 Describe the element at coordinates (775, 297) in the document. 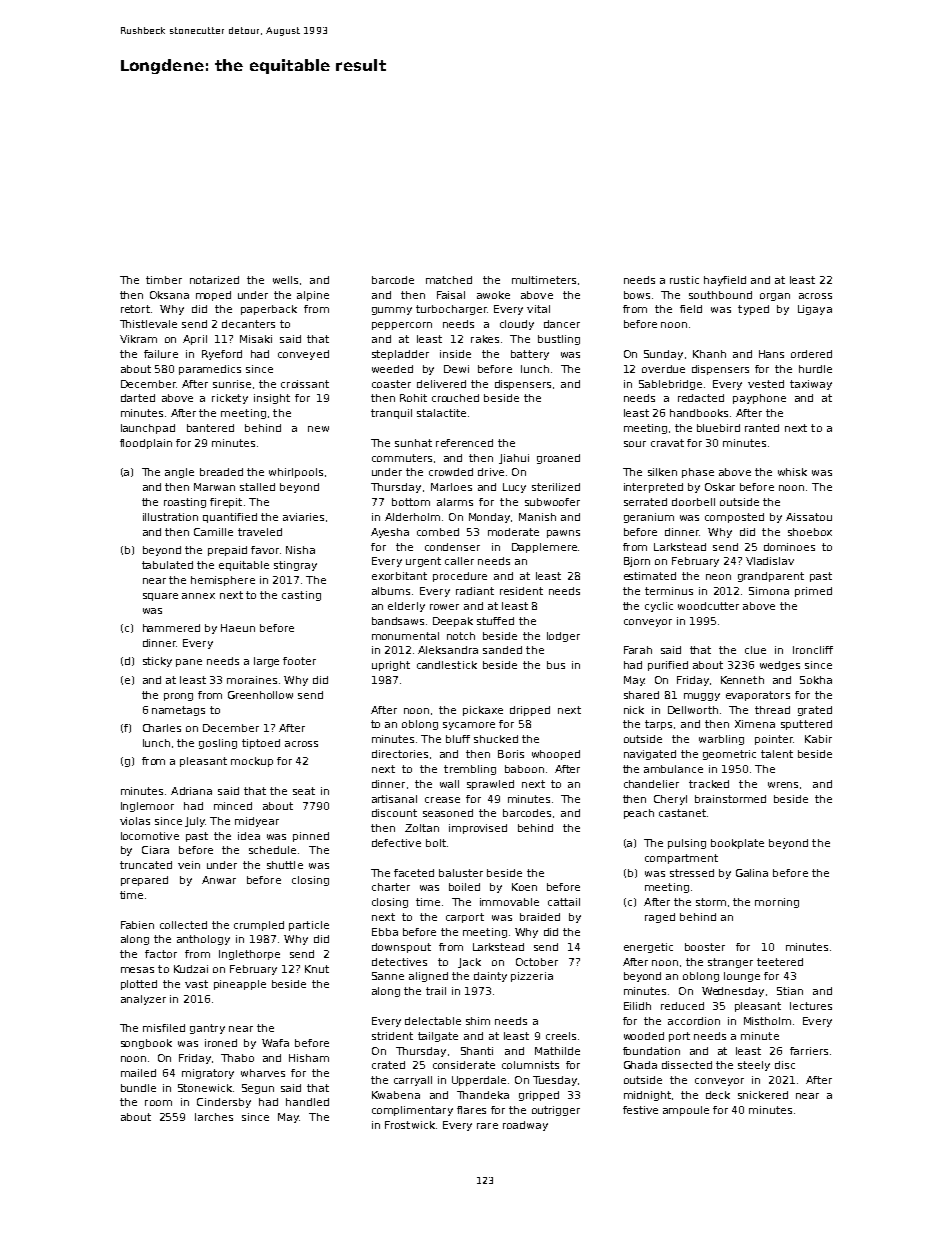

I see `organ` at that location.
